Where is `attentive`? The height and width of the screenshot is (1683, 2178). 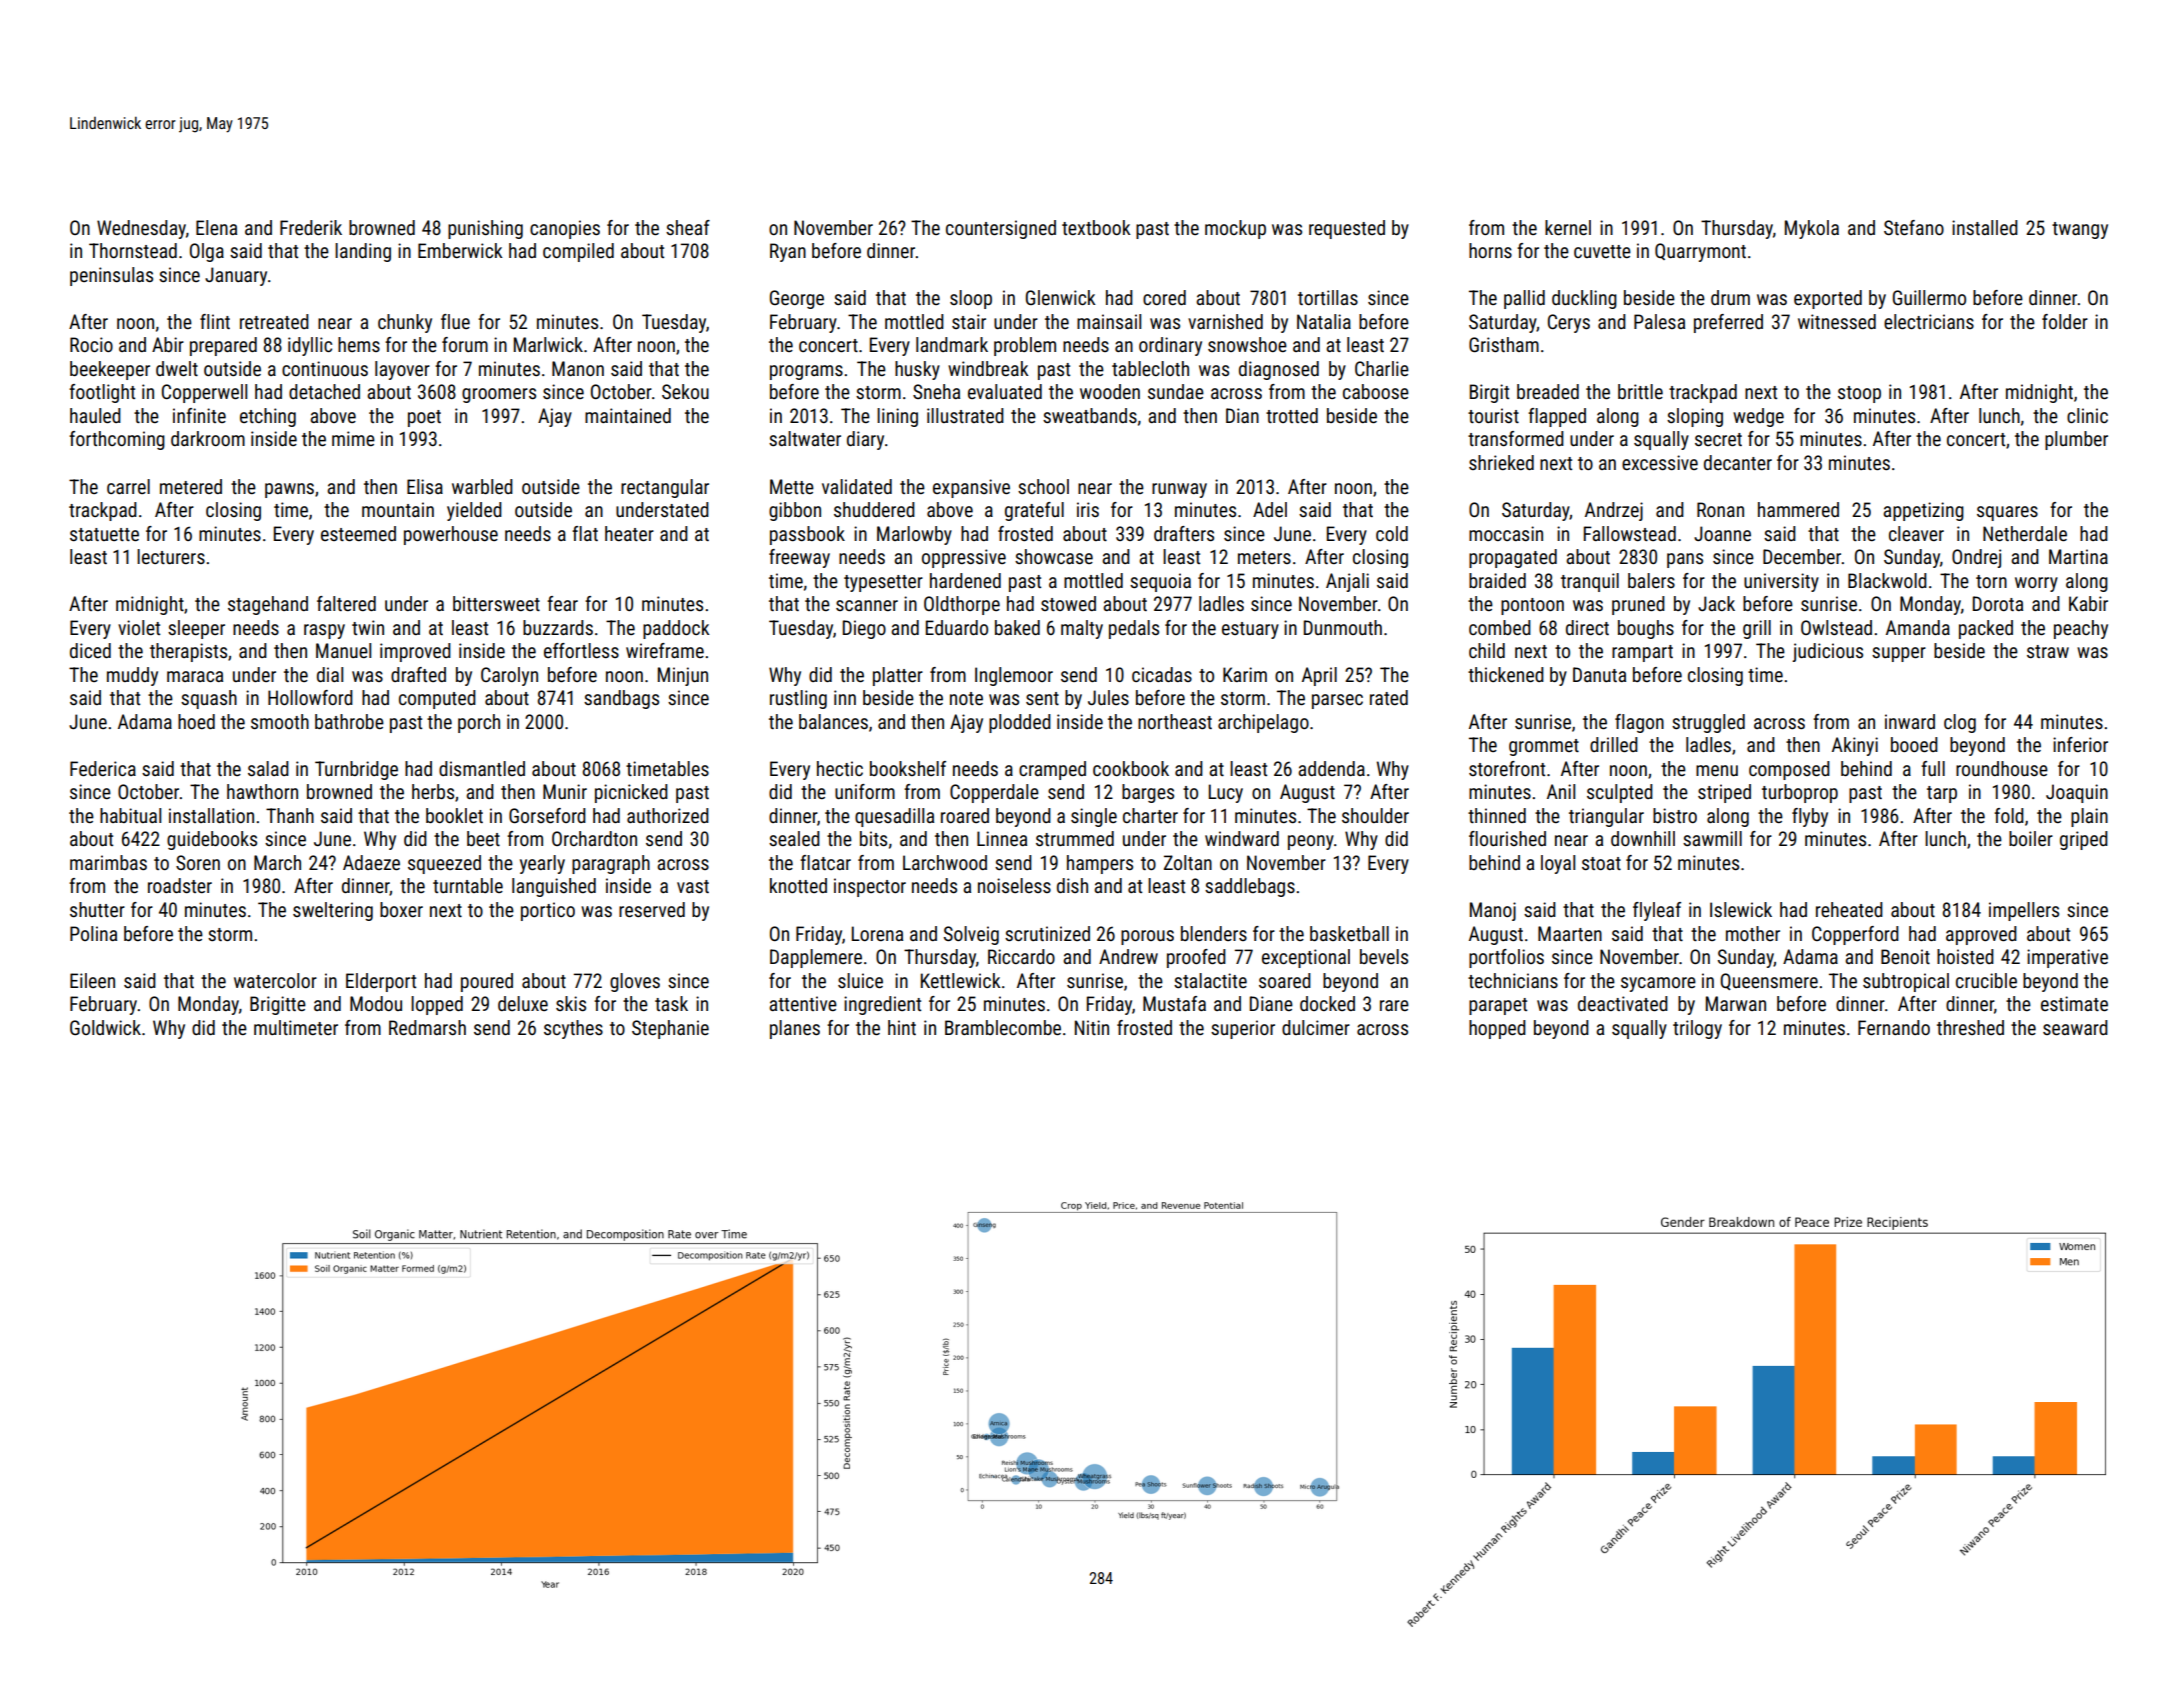 attentive is located at coordinates (803, 1003).
